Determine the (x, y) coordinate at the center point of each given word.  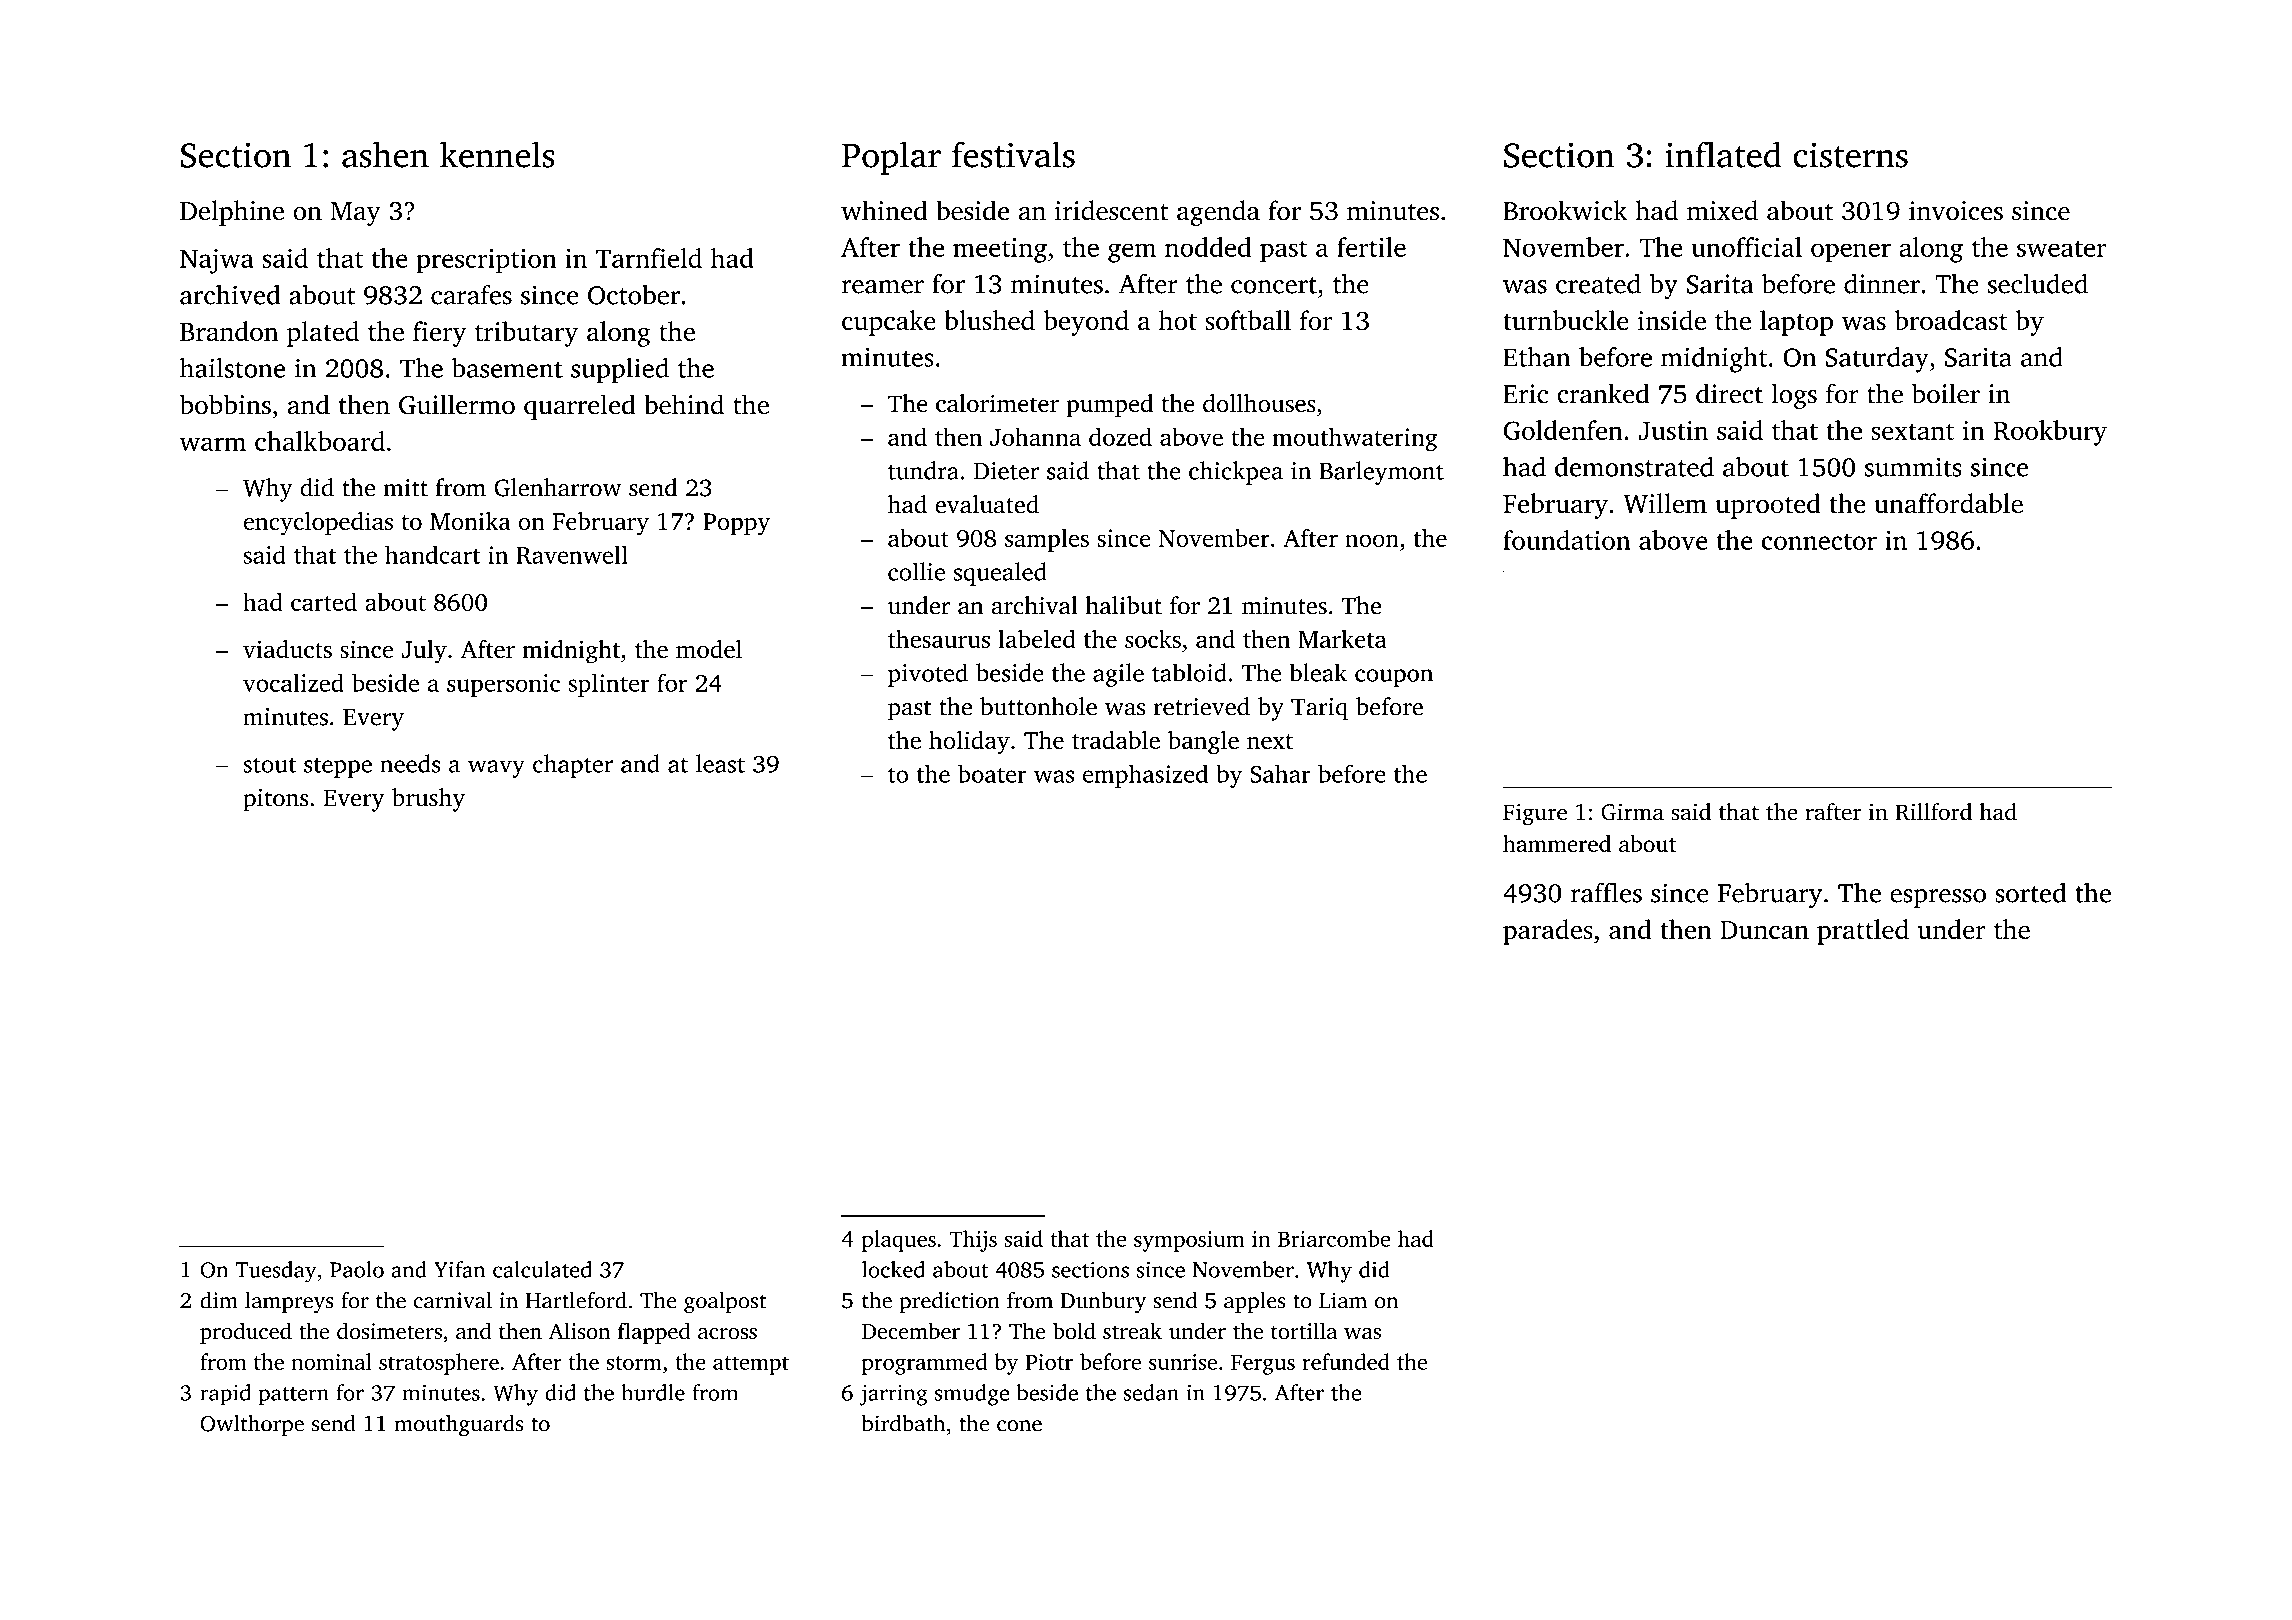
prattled (1863, 932)
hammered (1557, 843)
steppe (338, 768)
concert (1274, 285)
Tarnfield (649, 258)
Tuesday (276, 1272)
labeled (1037, 639)
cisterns (1850, 155)
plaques (899, 1241)
